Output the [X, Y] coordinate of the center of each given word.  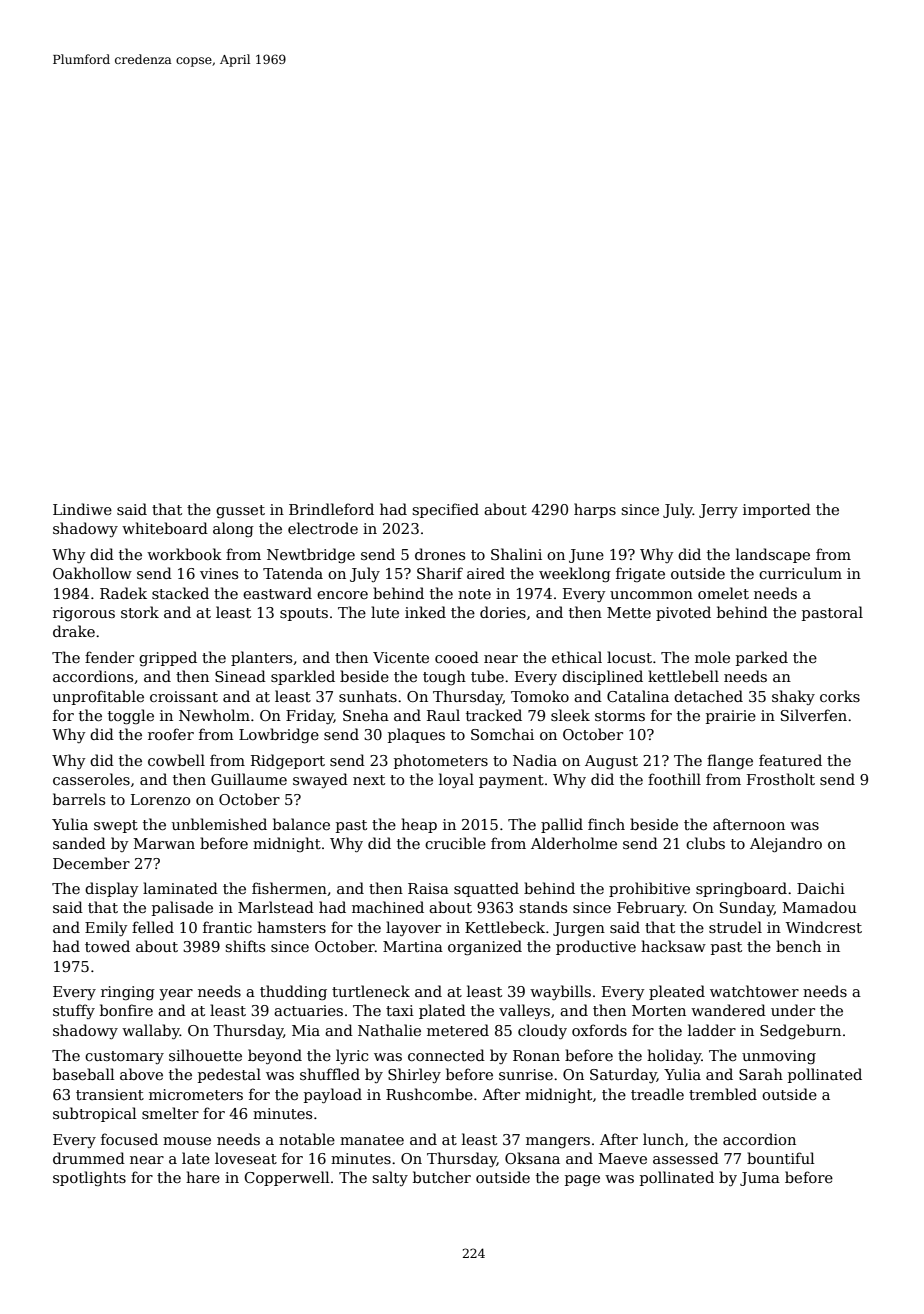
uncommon [651, 595]
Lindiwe [82, 509]
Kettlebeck [505, 927]
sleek [570, 715]
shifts [245, 946]
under [793, 1010]
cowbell [176, 760]
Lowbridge [279, 735]
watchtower [754, 991]
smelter [170, 1113]
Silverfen [814, 715]
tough [444, 677]
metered [458, 1030]
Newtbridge [311, 556]
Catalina [638, 696]
